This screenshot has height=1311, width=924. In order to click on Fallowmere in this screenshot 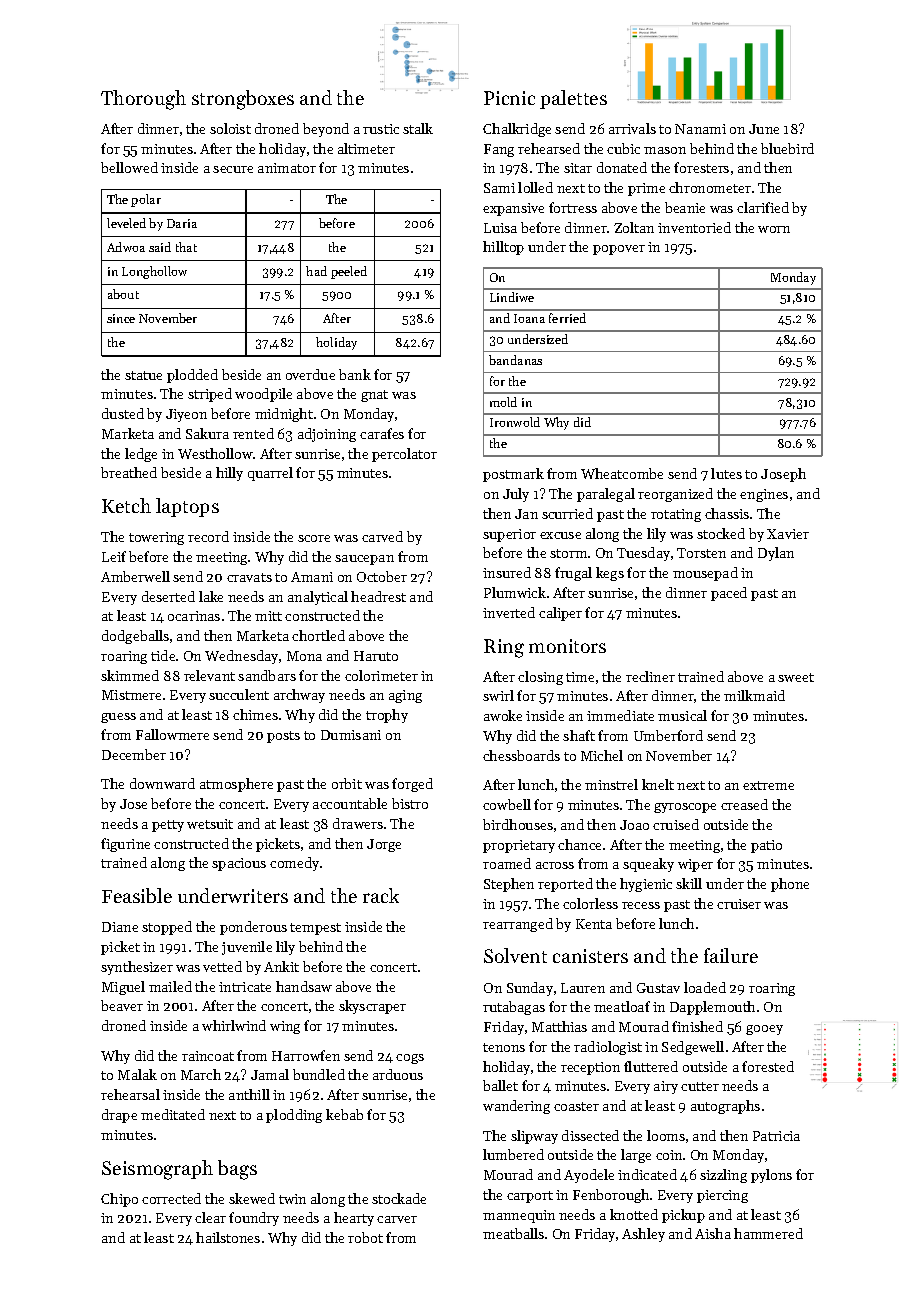, I will do `click(172, 734)`.
